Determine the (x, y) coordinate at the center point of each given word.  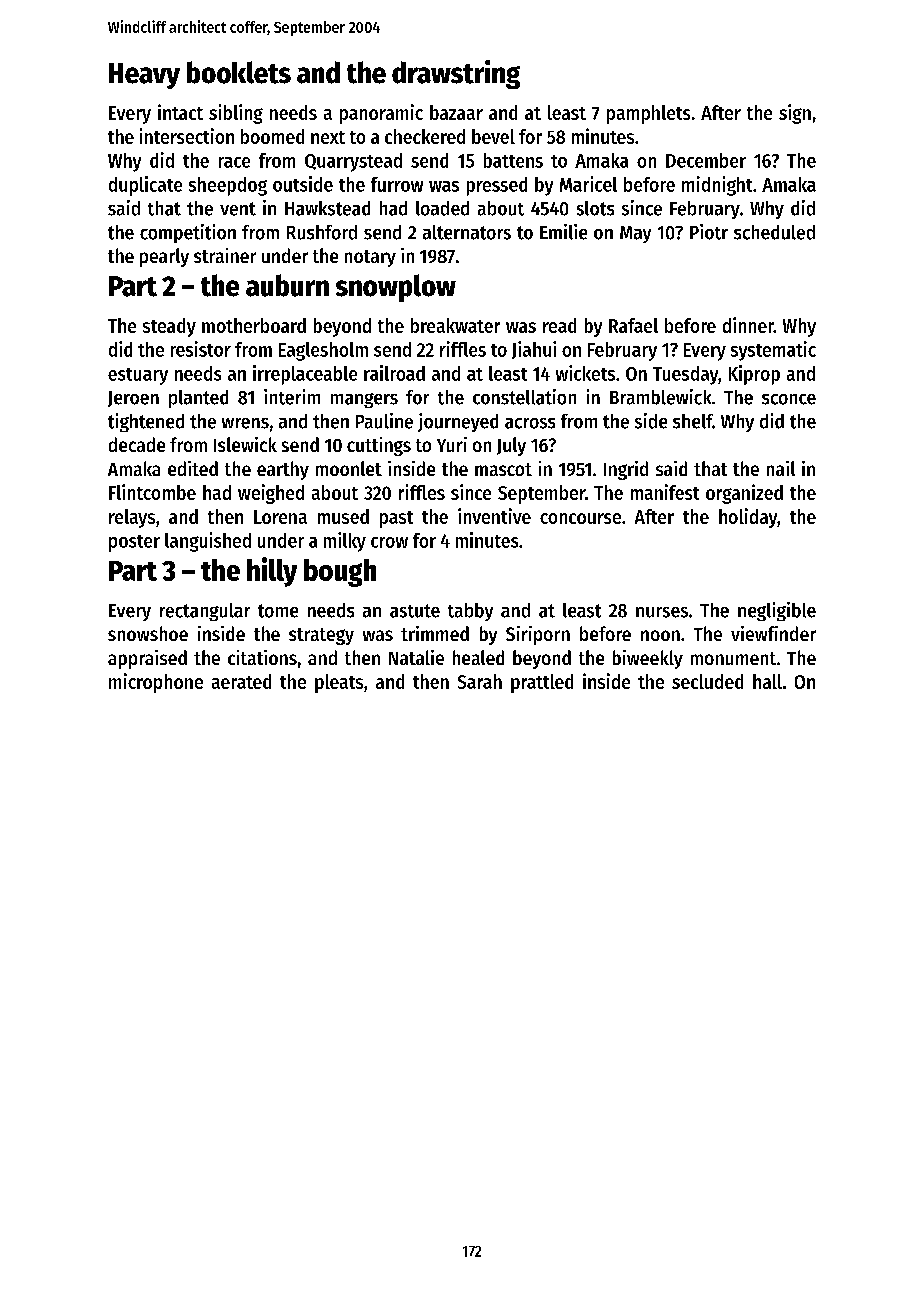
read (559, 325)
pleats (339, 683)
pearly (164, 257)
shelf (693, 421)
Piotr (709, 232)
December (706, 160)
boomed (272, 136)
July (511, 446)
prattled (542, 683)
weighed (271, 494)
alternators (467, 232)
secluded (707, 681)
